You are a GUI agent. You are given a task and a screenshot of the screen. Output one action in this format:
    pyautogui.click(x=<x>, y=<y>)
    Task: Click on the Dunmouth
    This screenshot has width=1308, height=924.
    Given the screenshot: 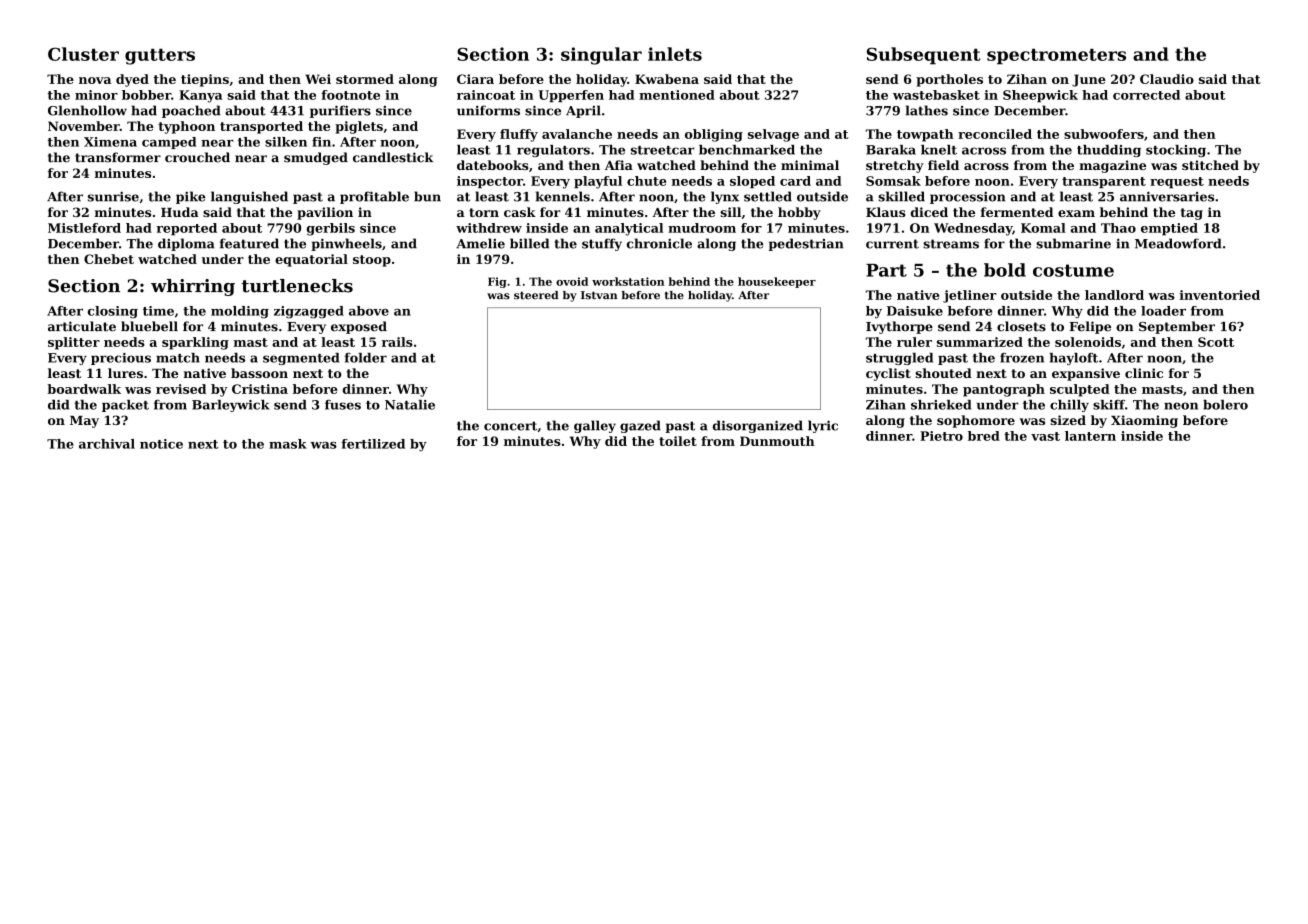 What is the action you would take?
    pyautogui.click(x=777, y=441)
